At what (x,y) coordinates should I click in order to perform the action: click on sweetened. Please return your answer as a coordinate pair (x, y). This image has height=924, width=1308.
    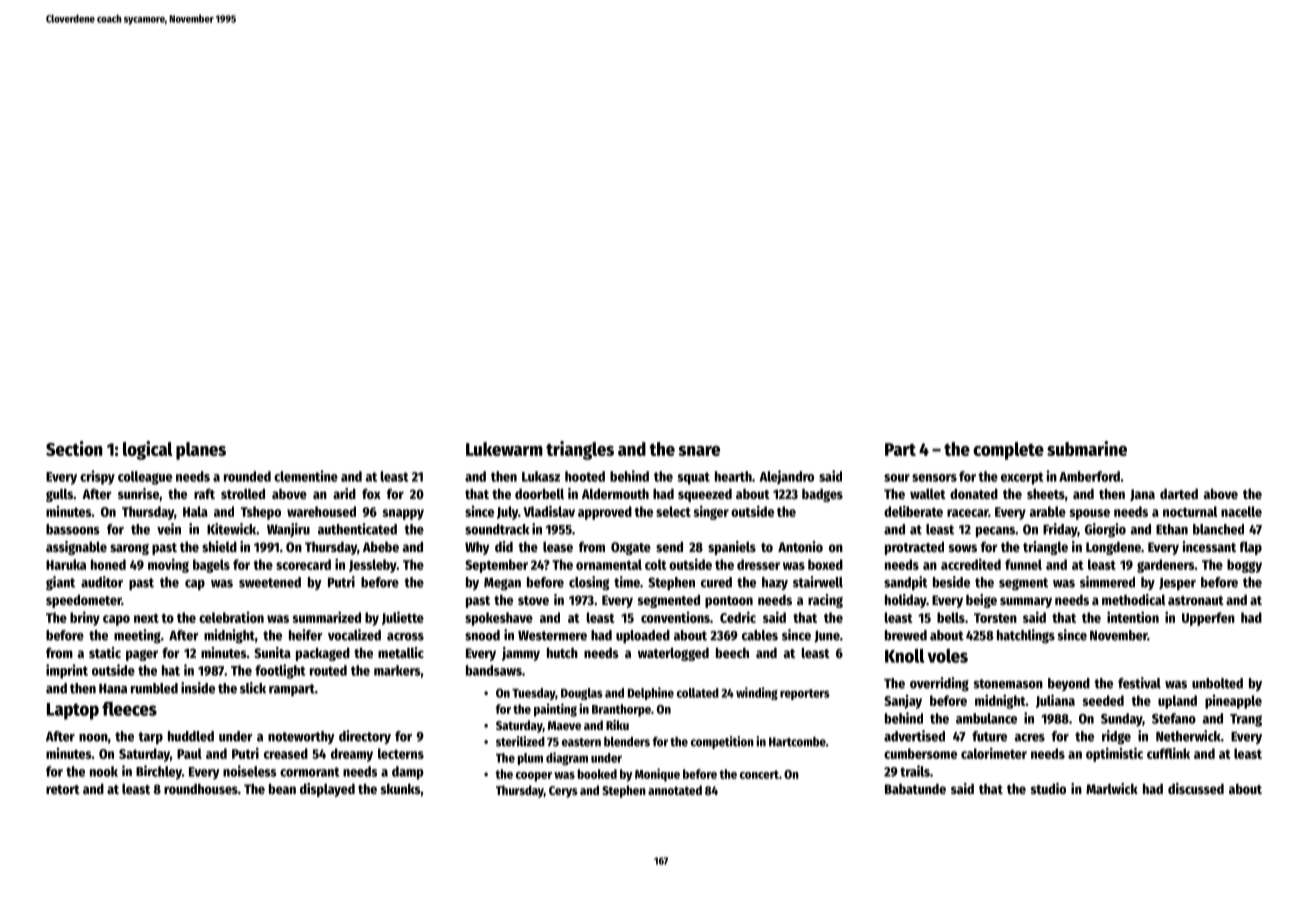
    Looking at the image, I should click on (270, 582).
